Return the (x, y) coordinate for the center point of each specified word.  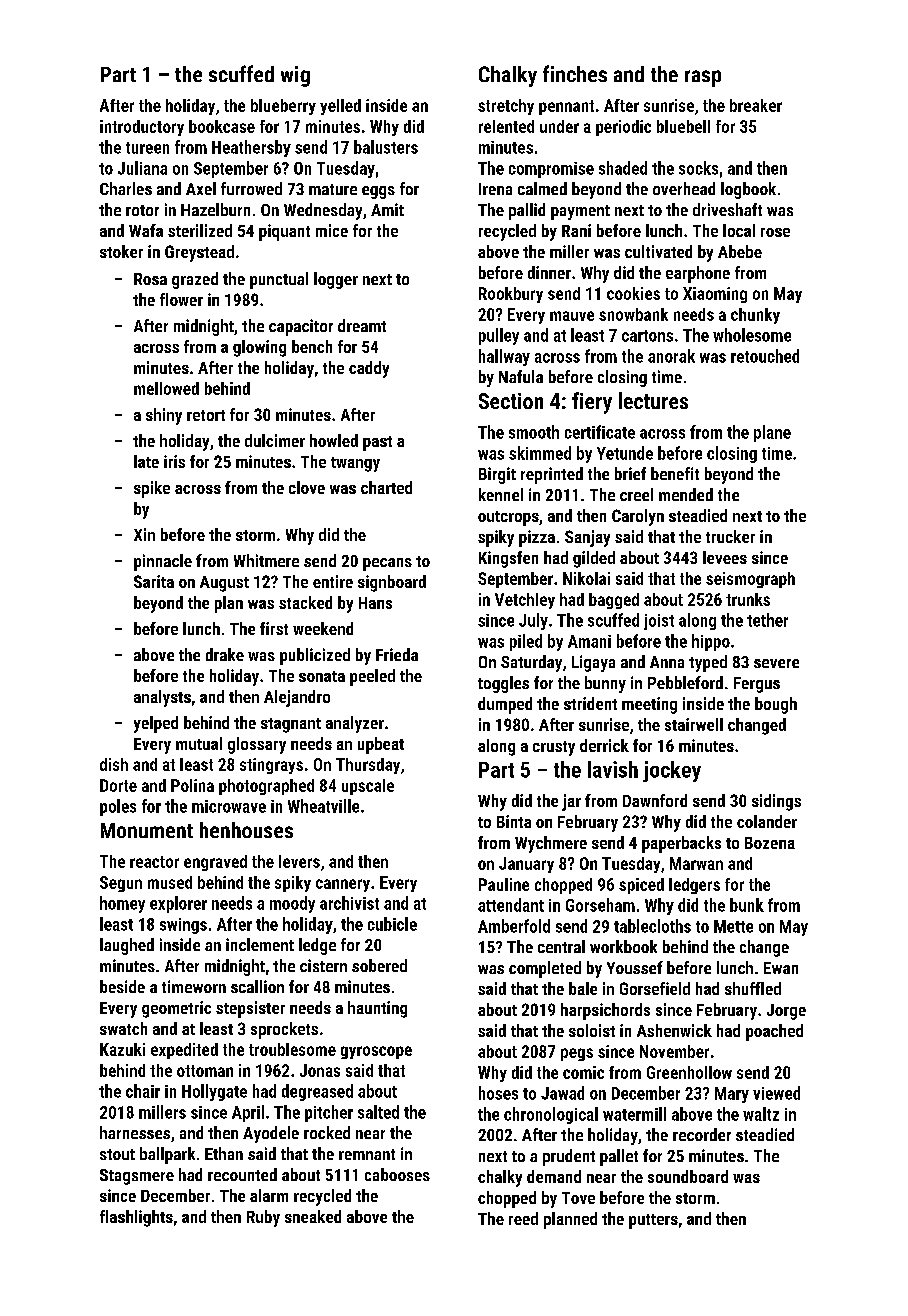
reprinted (552, 475)
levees (725, 557)
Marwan (696, 863)
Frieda (397, 654)
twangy (355, 464)
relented (506, 126)
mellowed (166, 388)
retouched (765, 356)
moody (292, 904)
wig (295, 76)
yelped (156, 724)
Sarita (154, 581)
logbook (748, 190)
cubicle (392, 924)
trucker (730, 536)
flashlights (136, 1218)
